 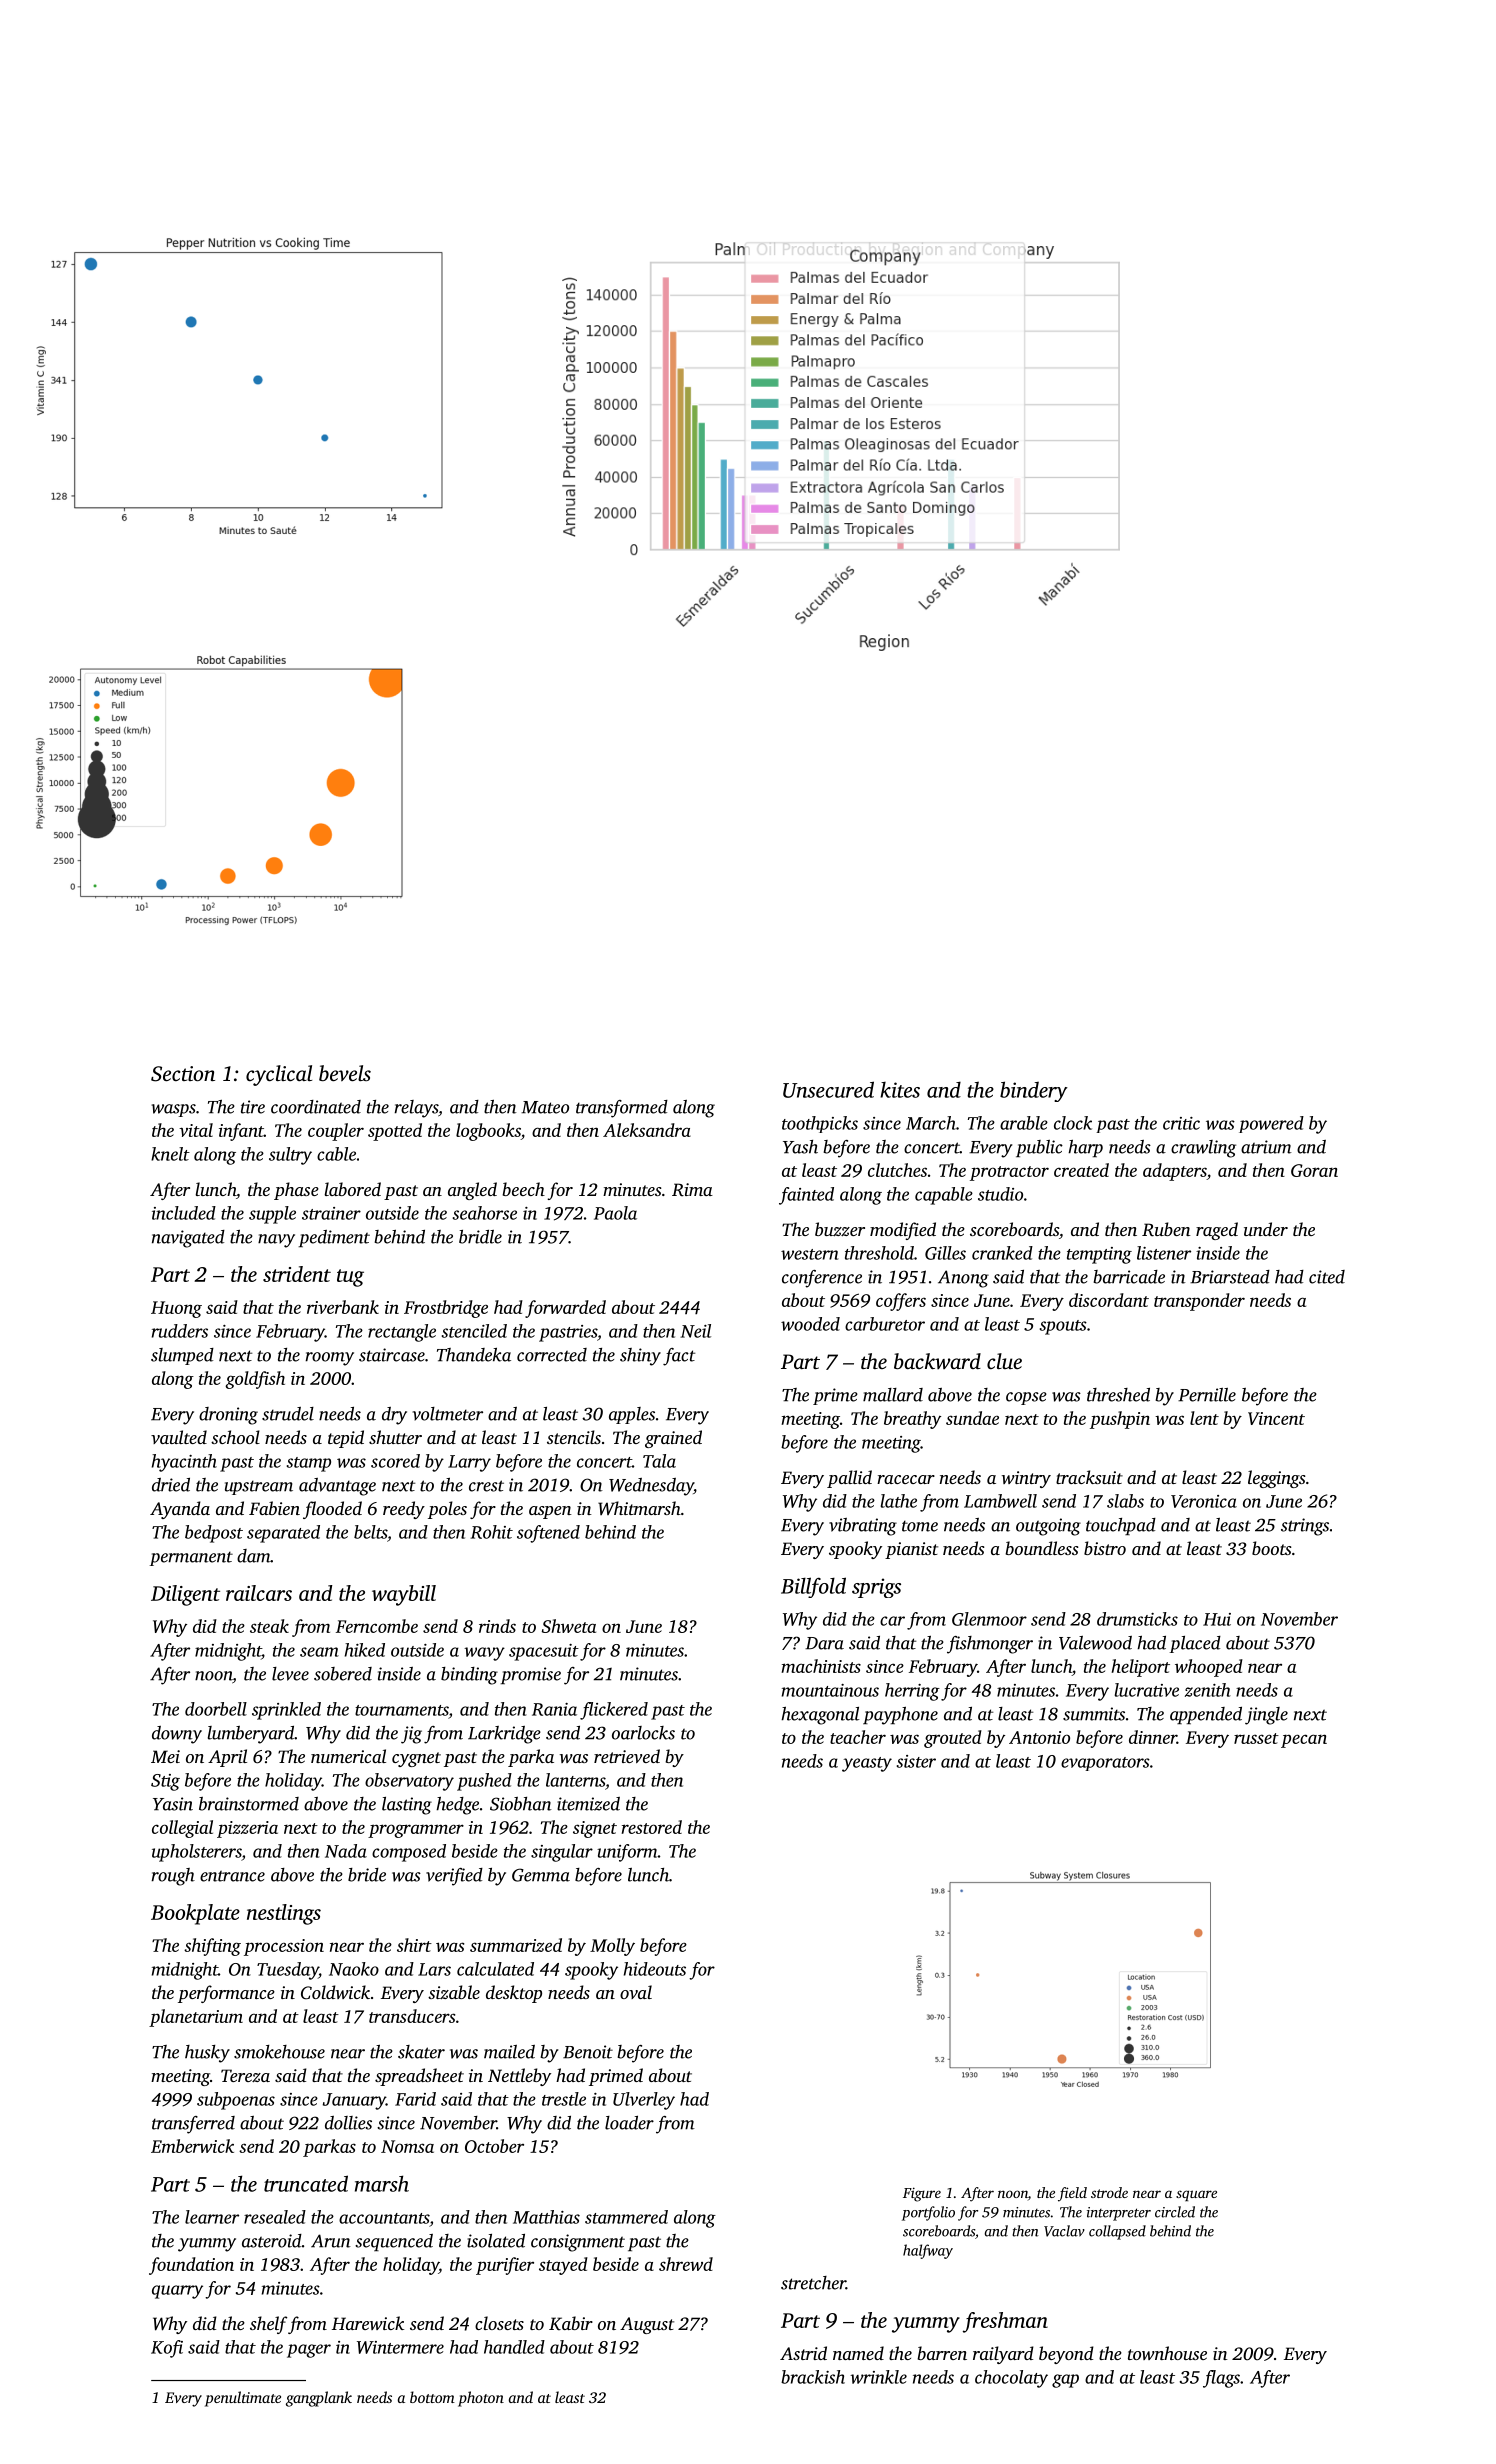 What do you see at coordinates (1314, 1170) in the page?
I see `Goran` at bounding box center [1314, 1170].
